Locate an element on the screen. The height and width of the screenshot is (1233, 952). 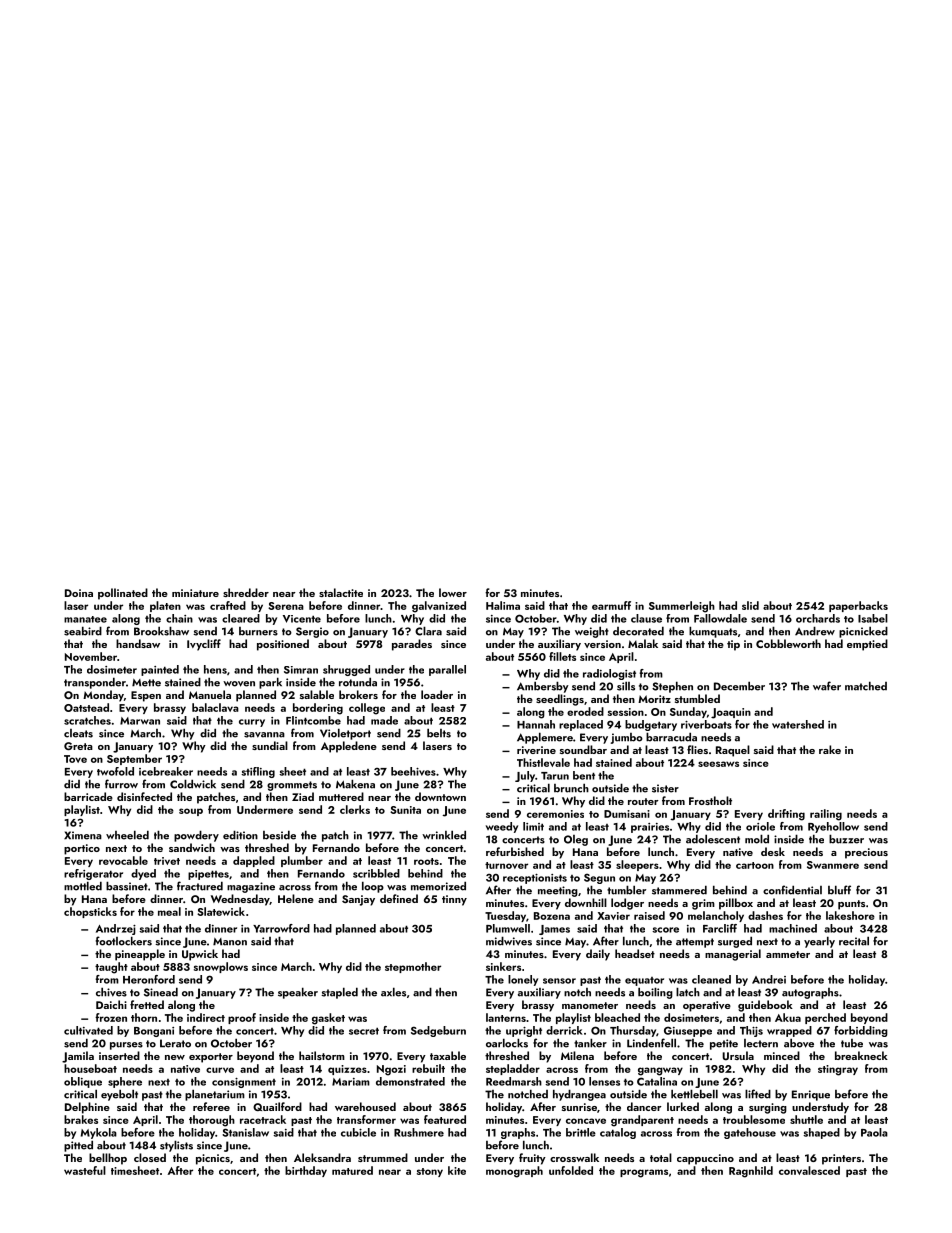
buzzer is located at coordinates (846, 839).
